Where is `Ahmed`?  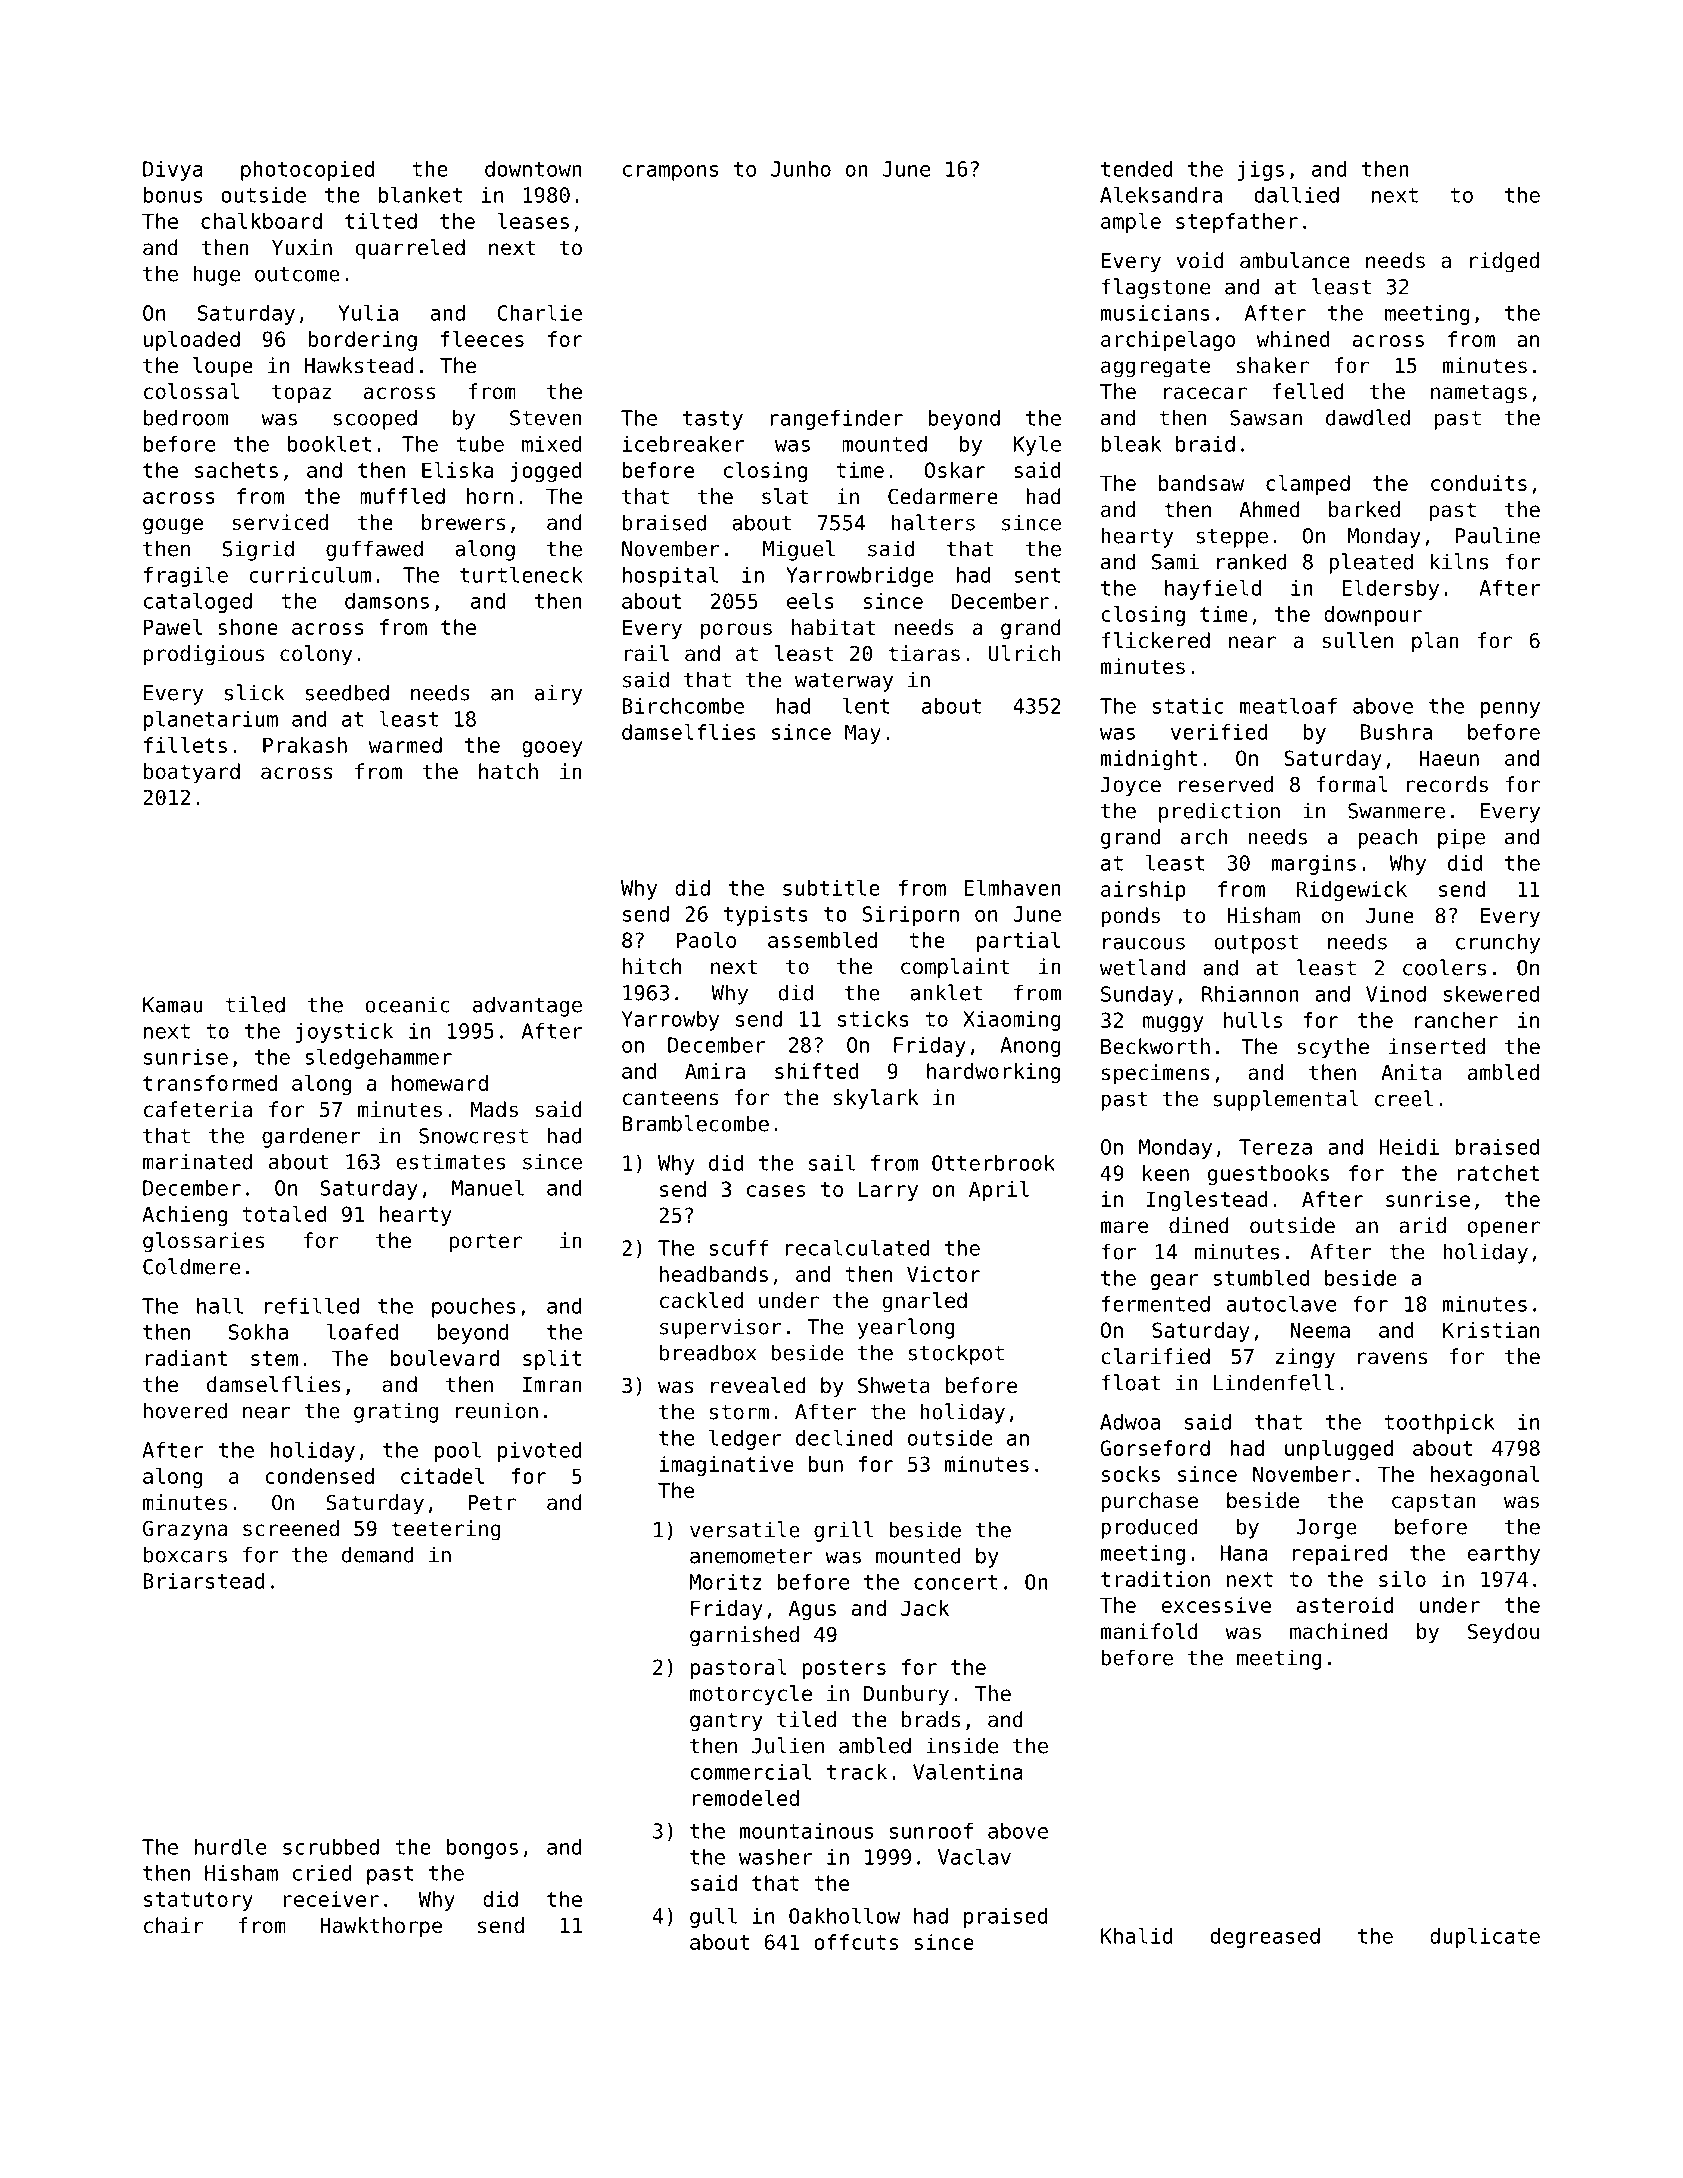 Ahmed is located at coordinates (1269, 509).
